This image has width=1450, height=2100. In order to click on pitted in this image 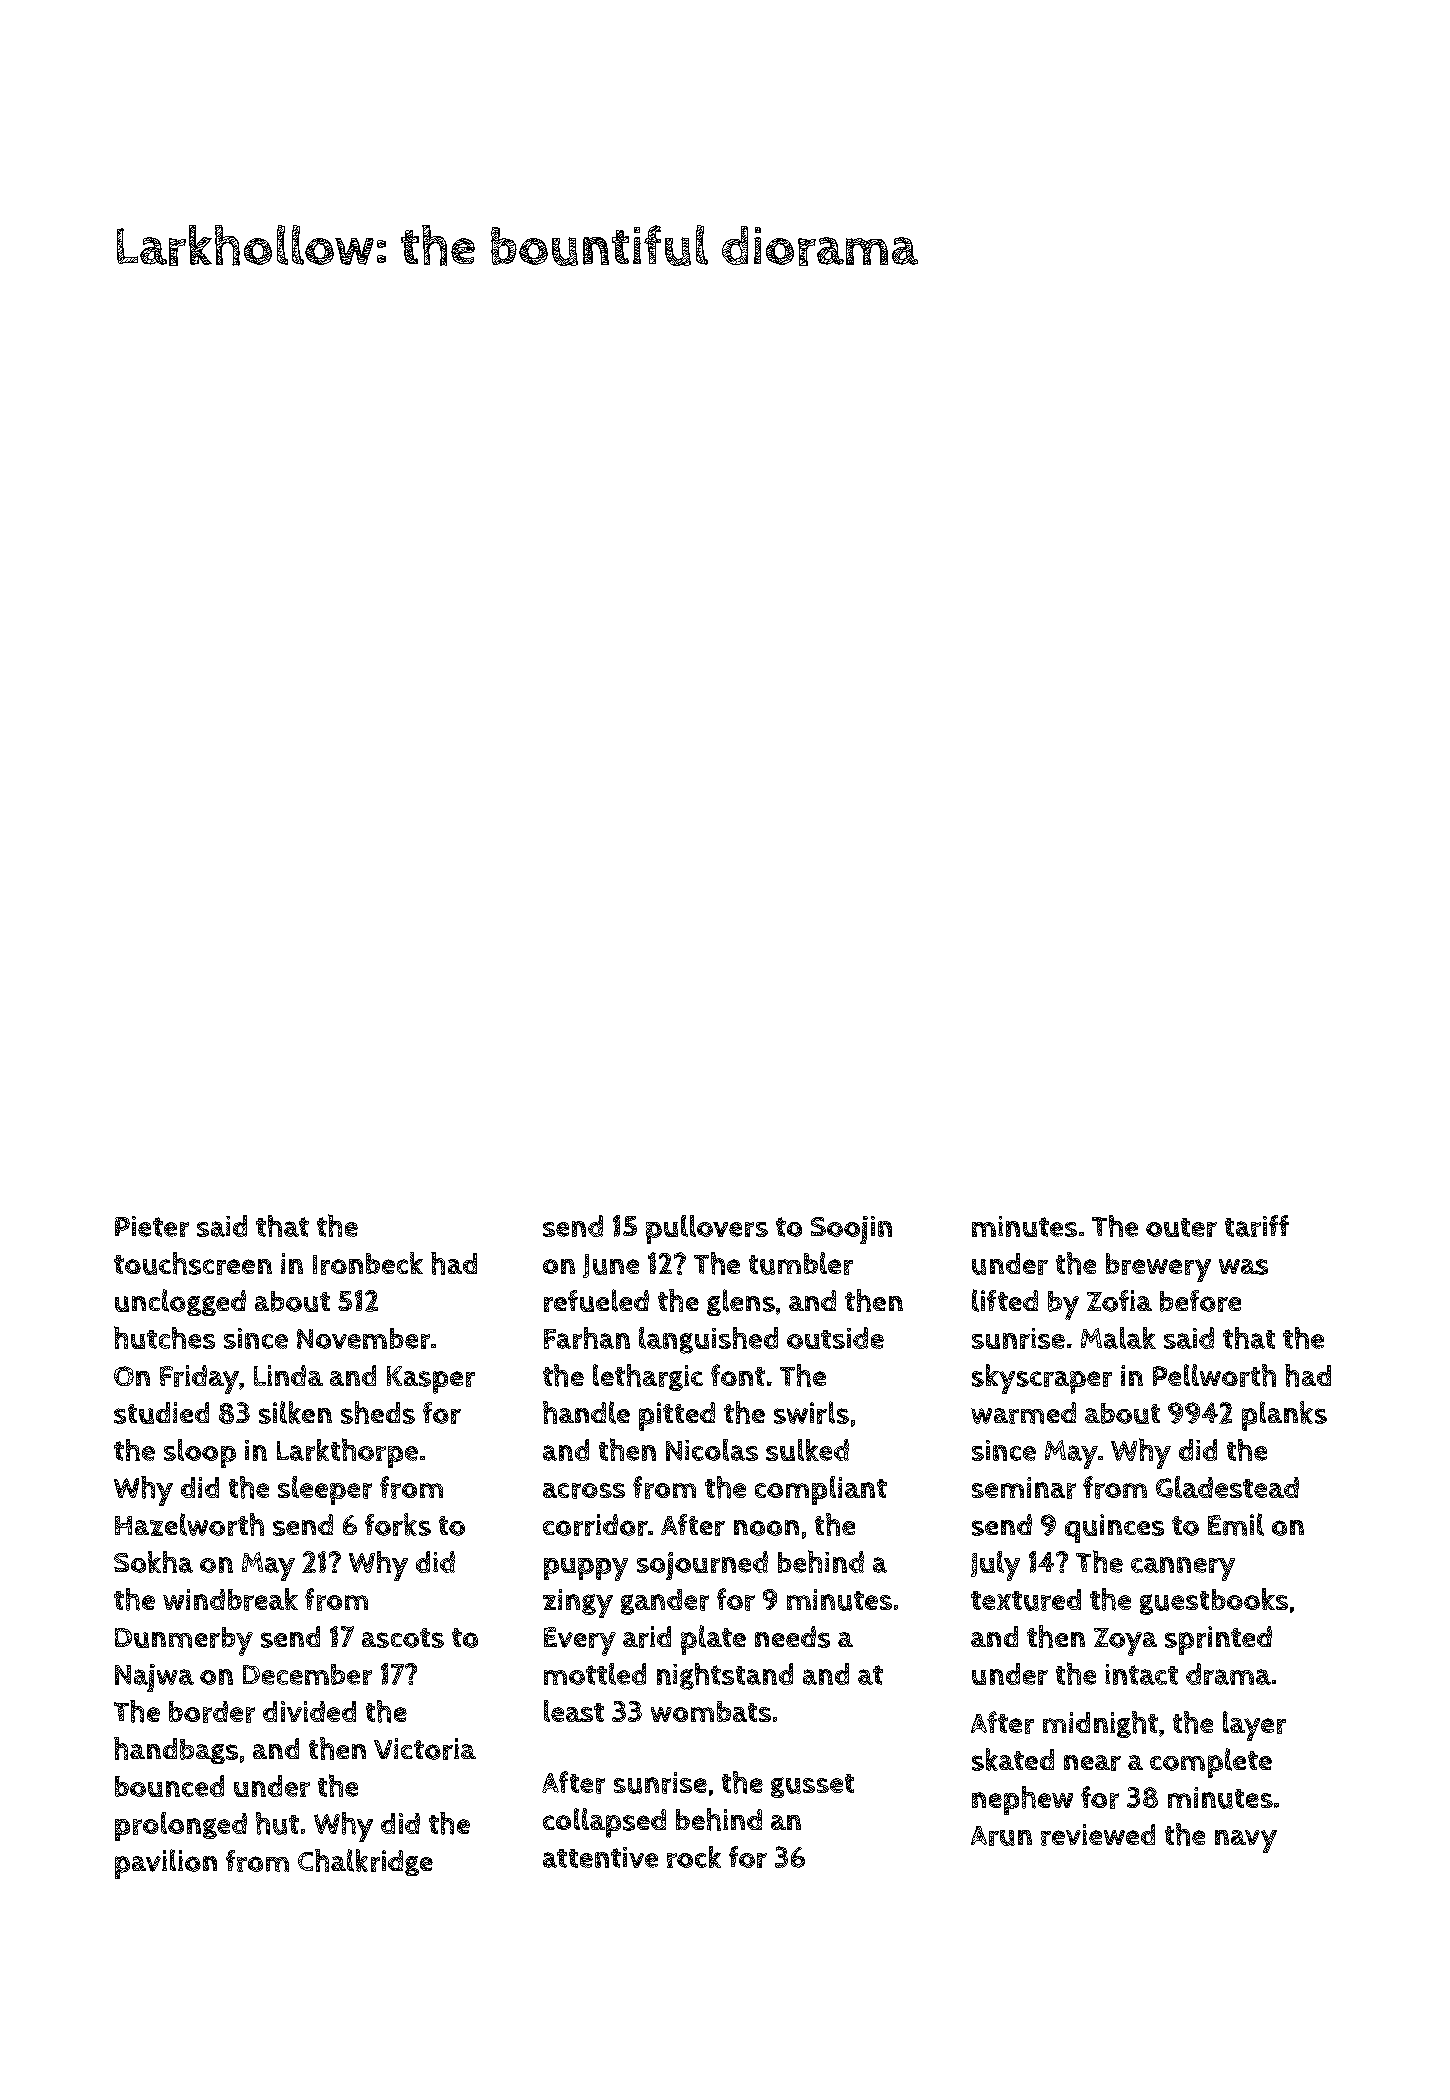, I will do `click(677, 1416)`.
